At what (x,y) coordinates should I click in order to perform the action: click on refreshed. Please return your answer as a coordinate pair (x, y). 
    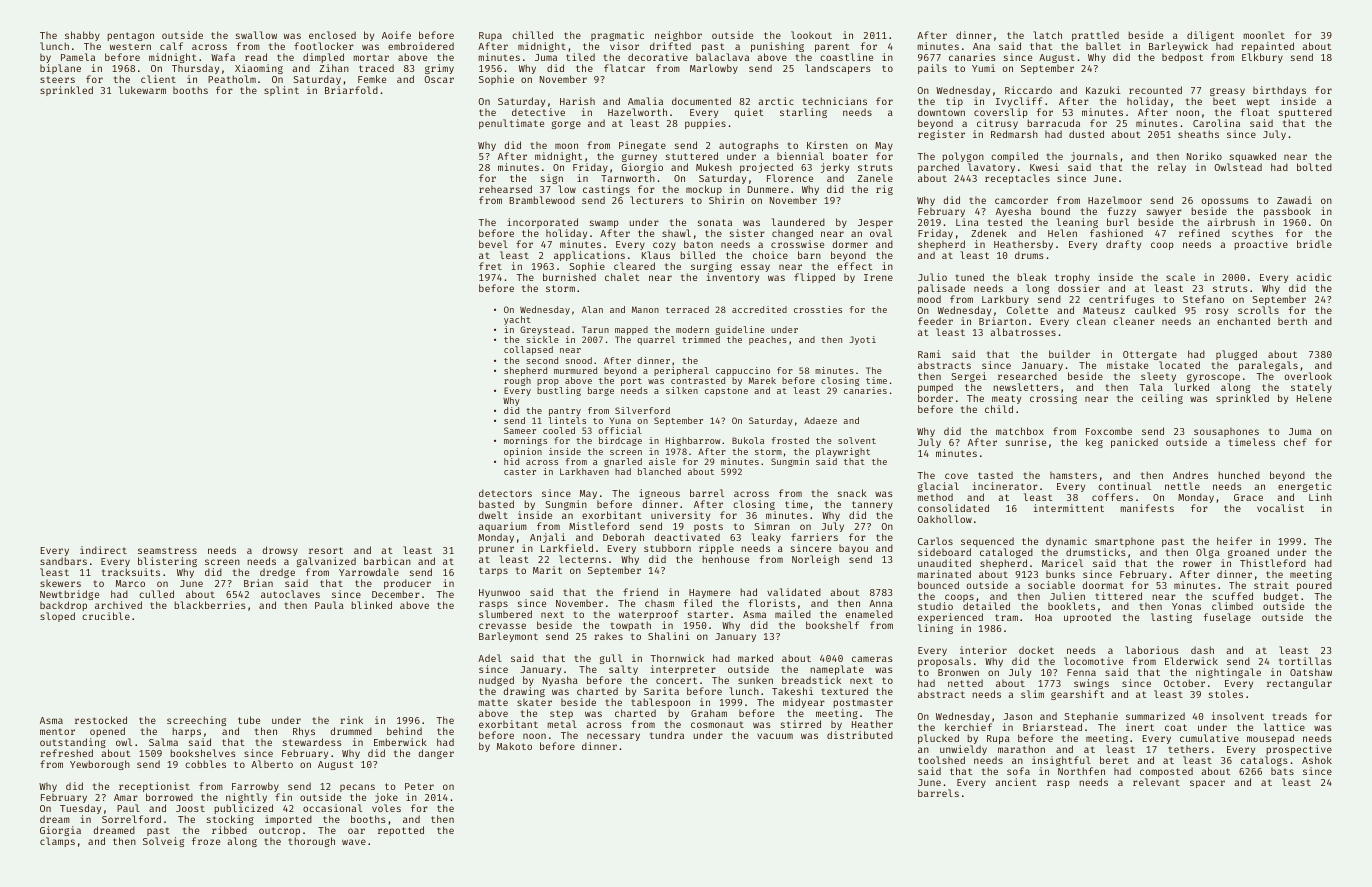
    Looking at the image, I should click on (66, 753).
